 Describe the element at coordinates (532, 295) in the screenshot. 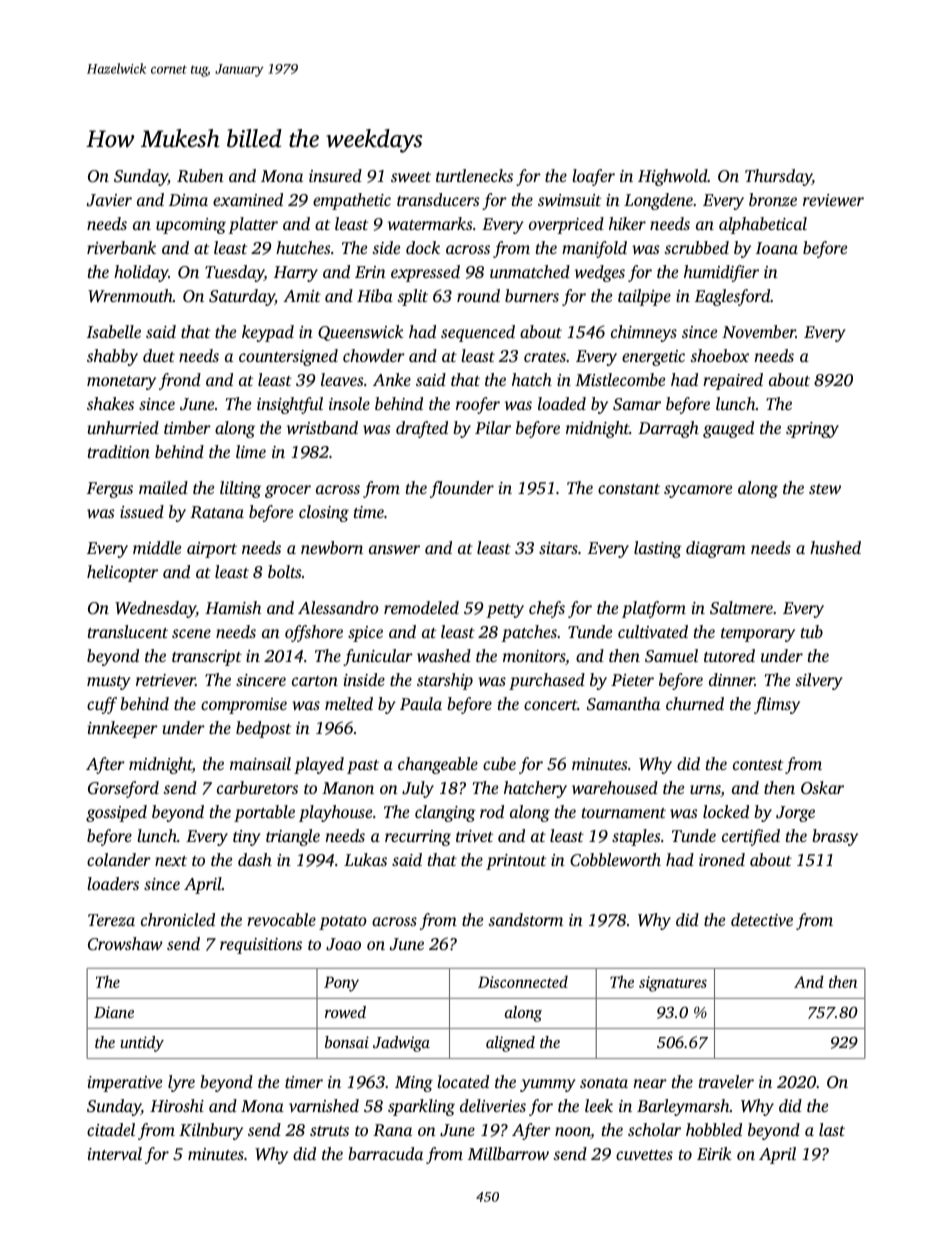

I see `burners` at that location.
